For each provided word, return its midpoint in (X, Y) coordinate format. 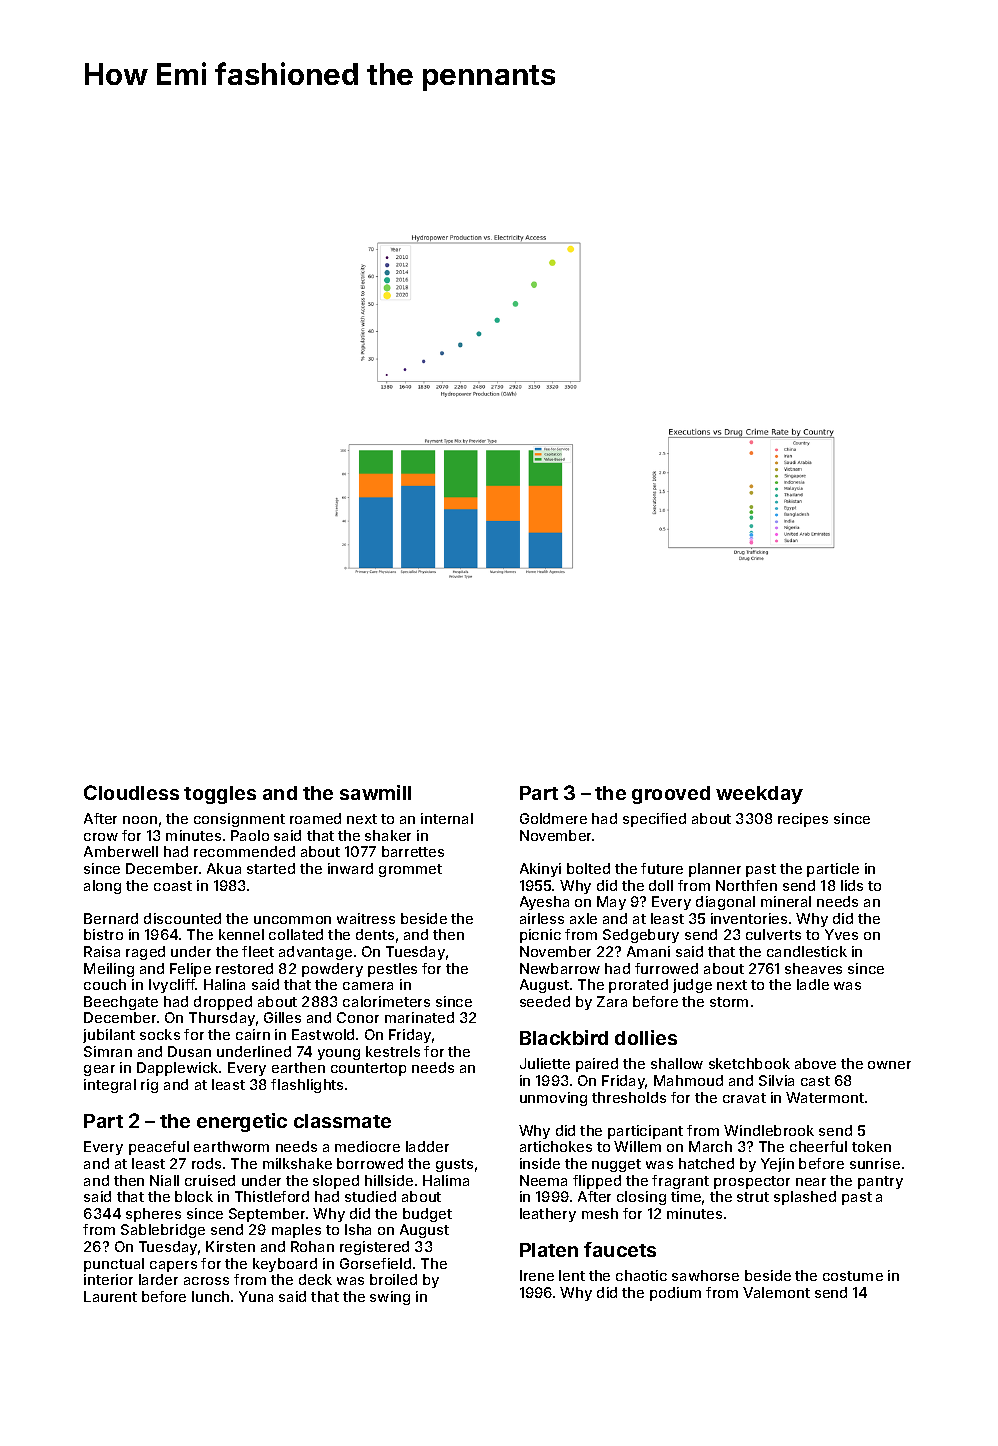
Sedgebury (641, 936)
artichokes (556, 1146)
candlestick (807, 951)
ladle (813, 984)
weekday (759, 795)
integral (110, 1086)
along (102, 887)
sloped (336, 1182)
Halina (224, 984)
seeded (545, 1001)
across (206, 1281)
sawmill (375, 792)
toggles (220, 795)
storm (729, 1002)
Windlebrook (769, 1130)
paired (597, 1065)
